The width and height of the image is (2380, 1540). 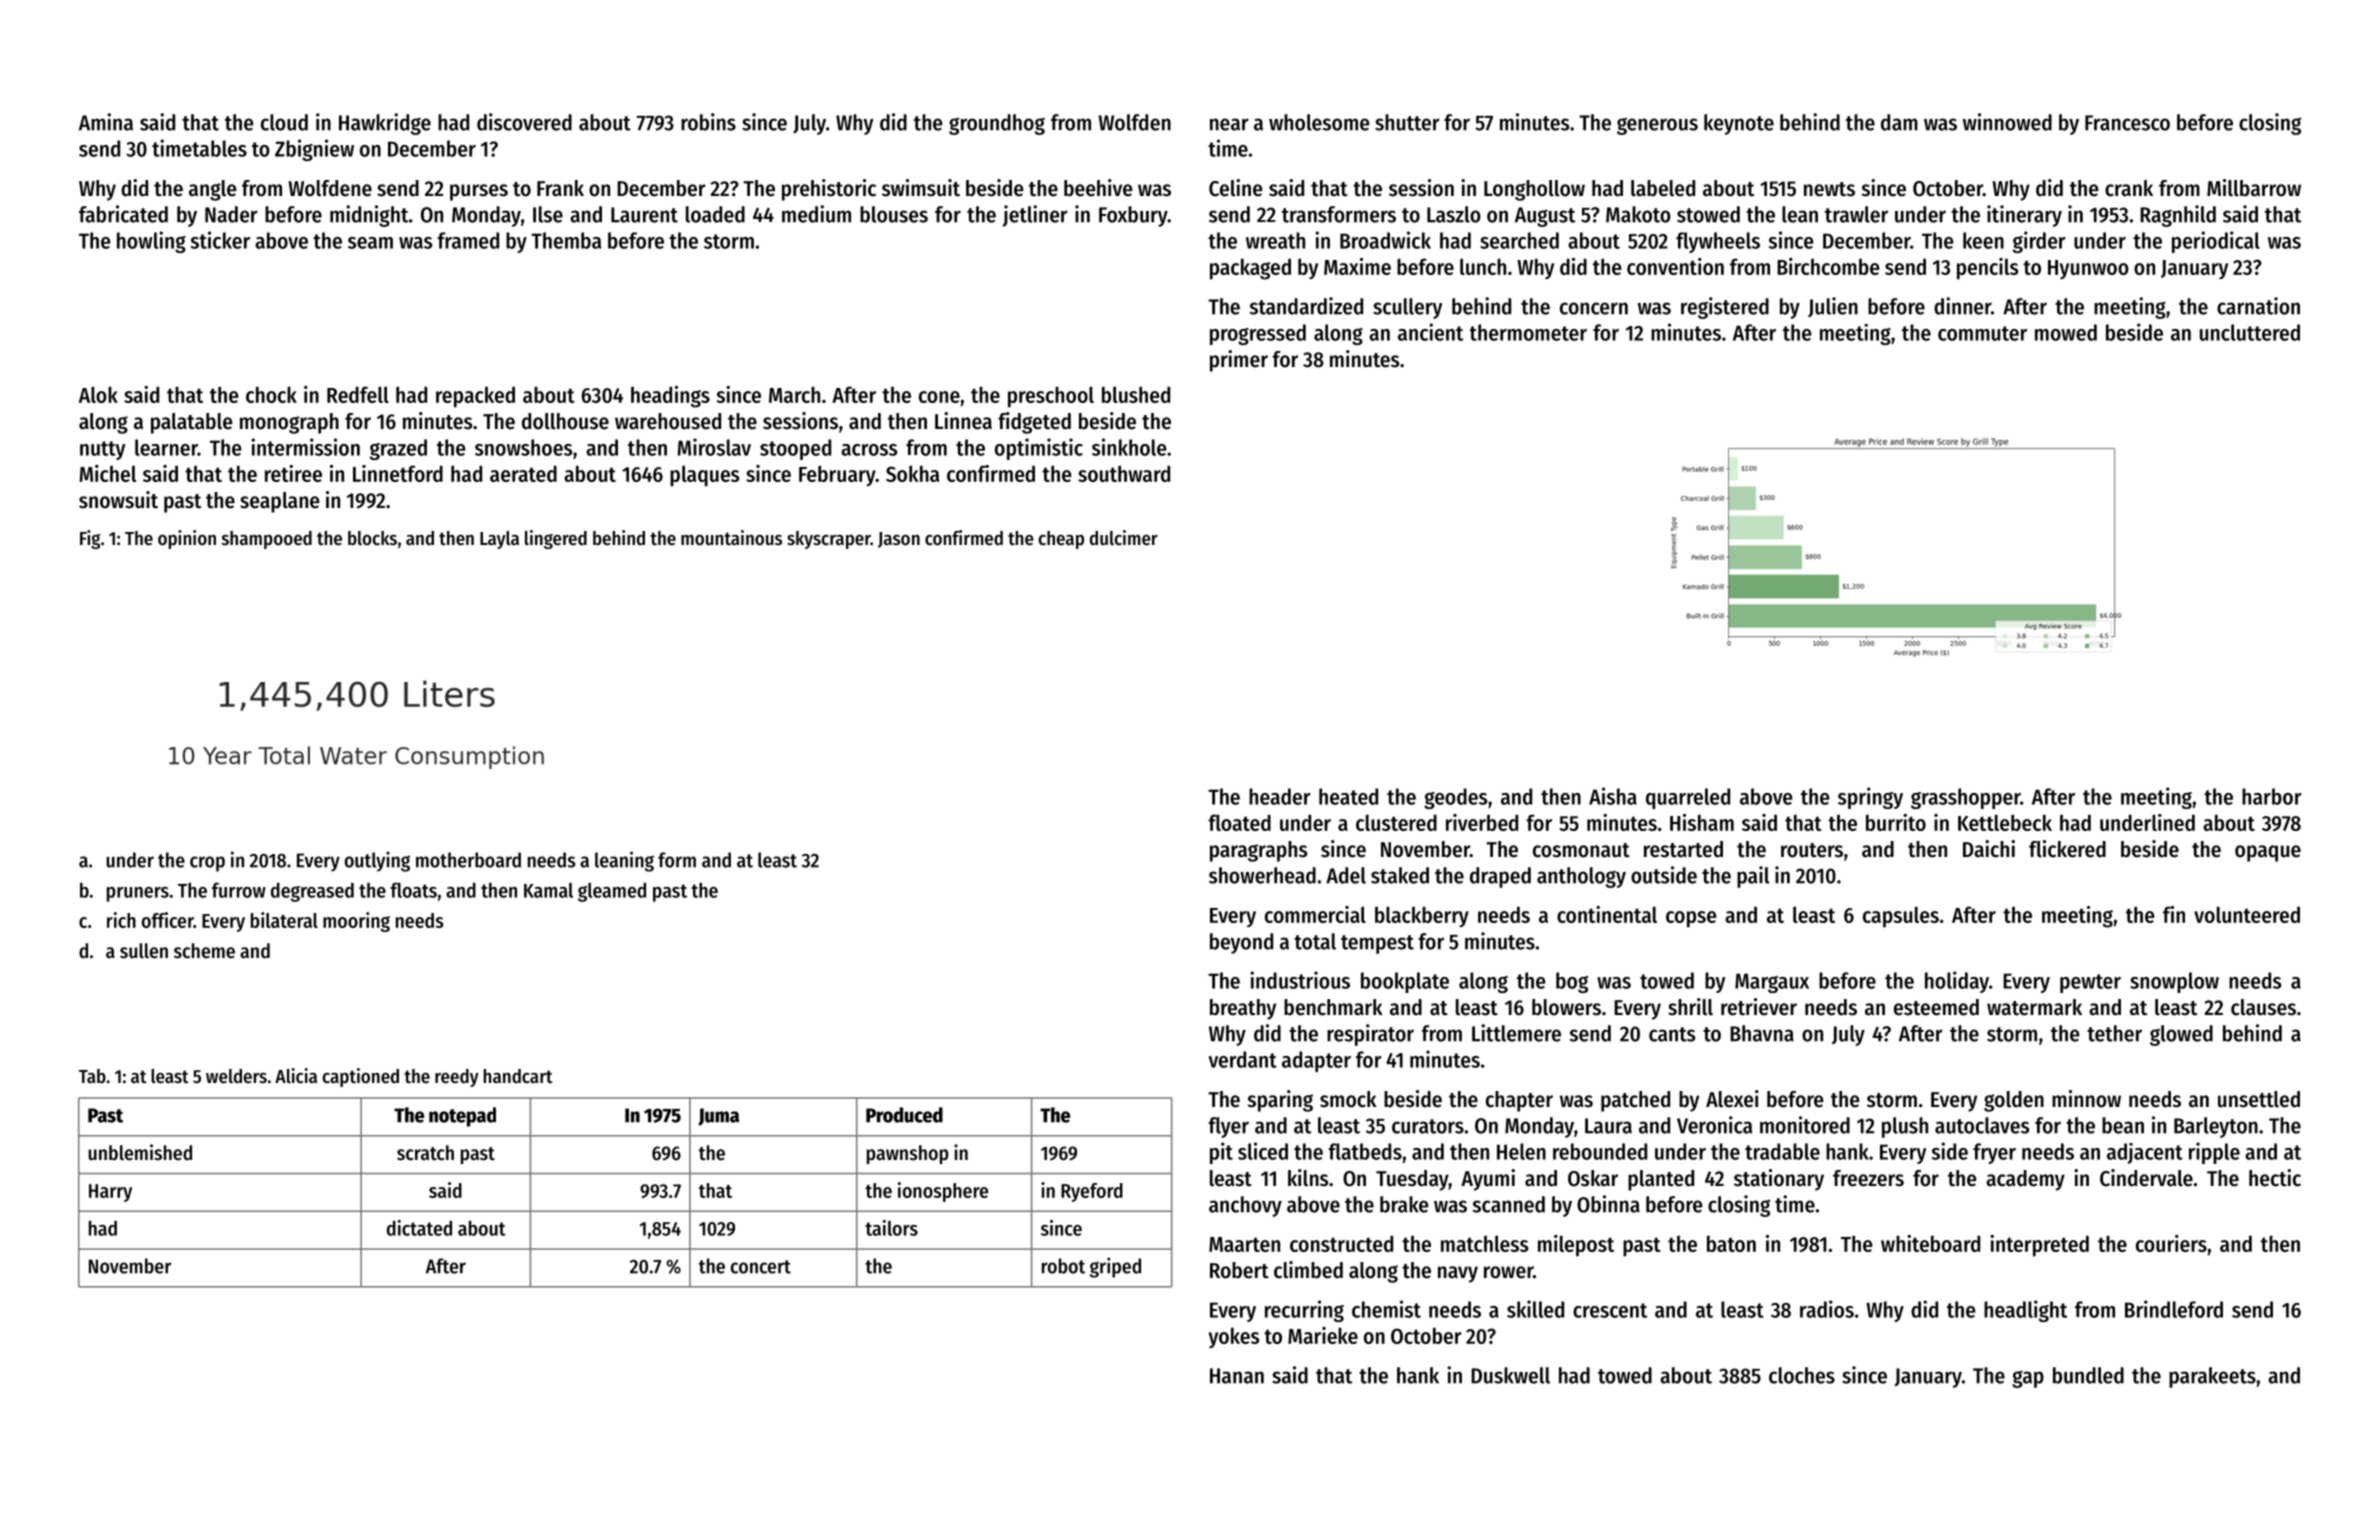 What do you see at coordinates (548, 890) in the image?
I see `Kamal` at bounding box center [548, 890].
